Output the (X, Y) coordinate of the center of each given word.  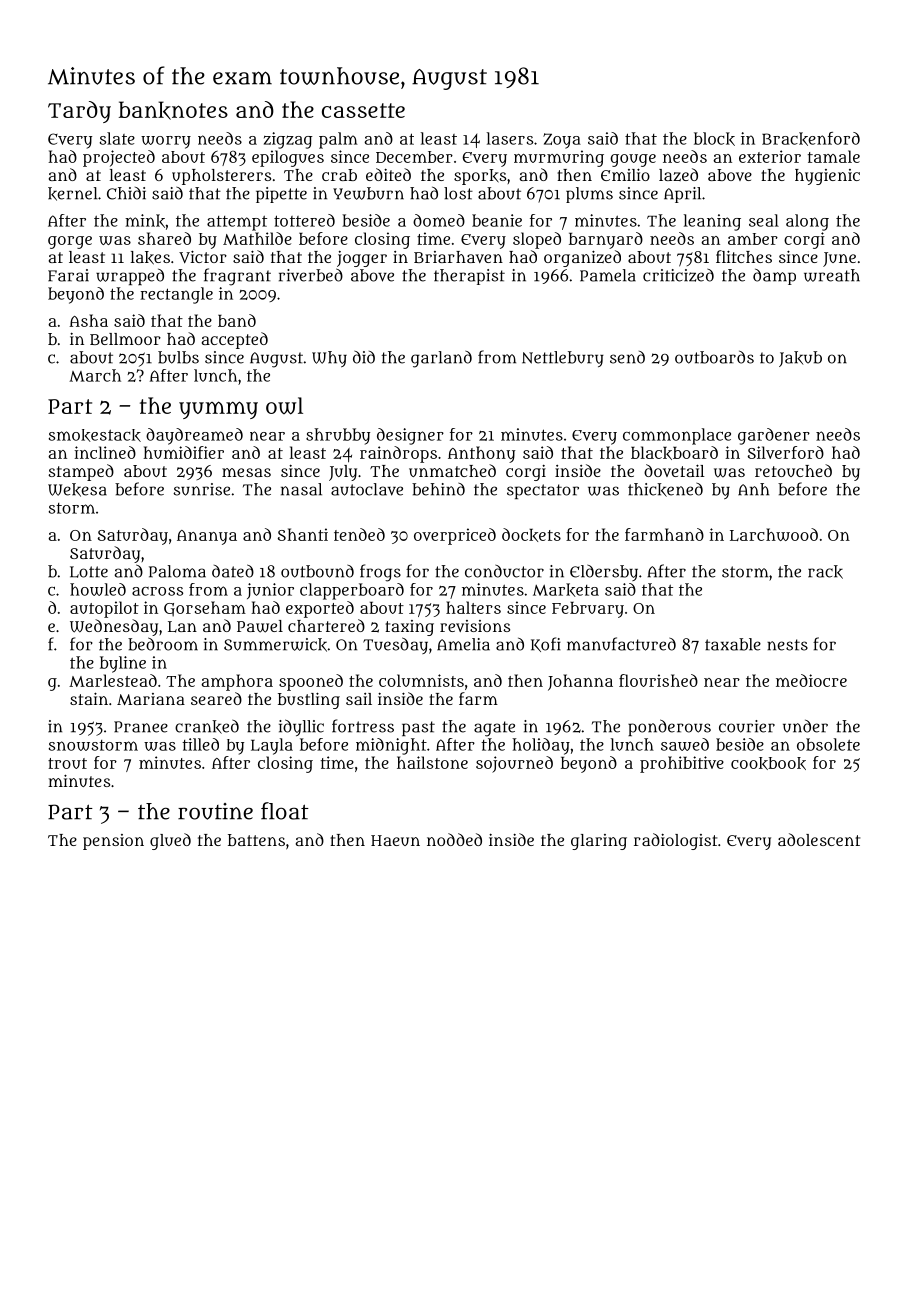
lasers (510, 138)
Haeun (395, 840)
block (714, 139)
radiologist (675, 841)
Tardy (79, 112)
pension (113, 842)
